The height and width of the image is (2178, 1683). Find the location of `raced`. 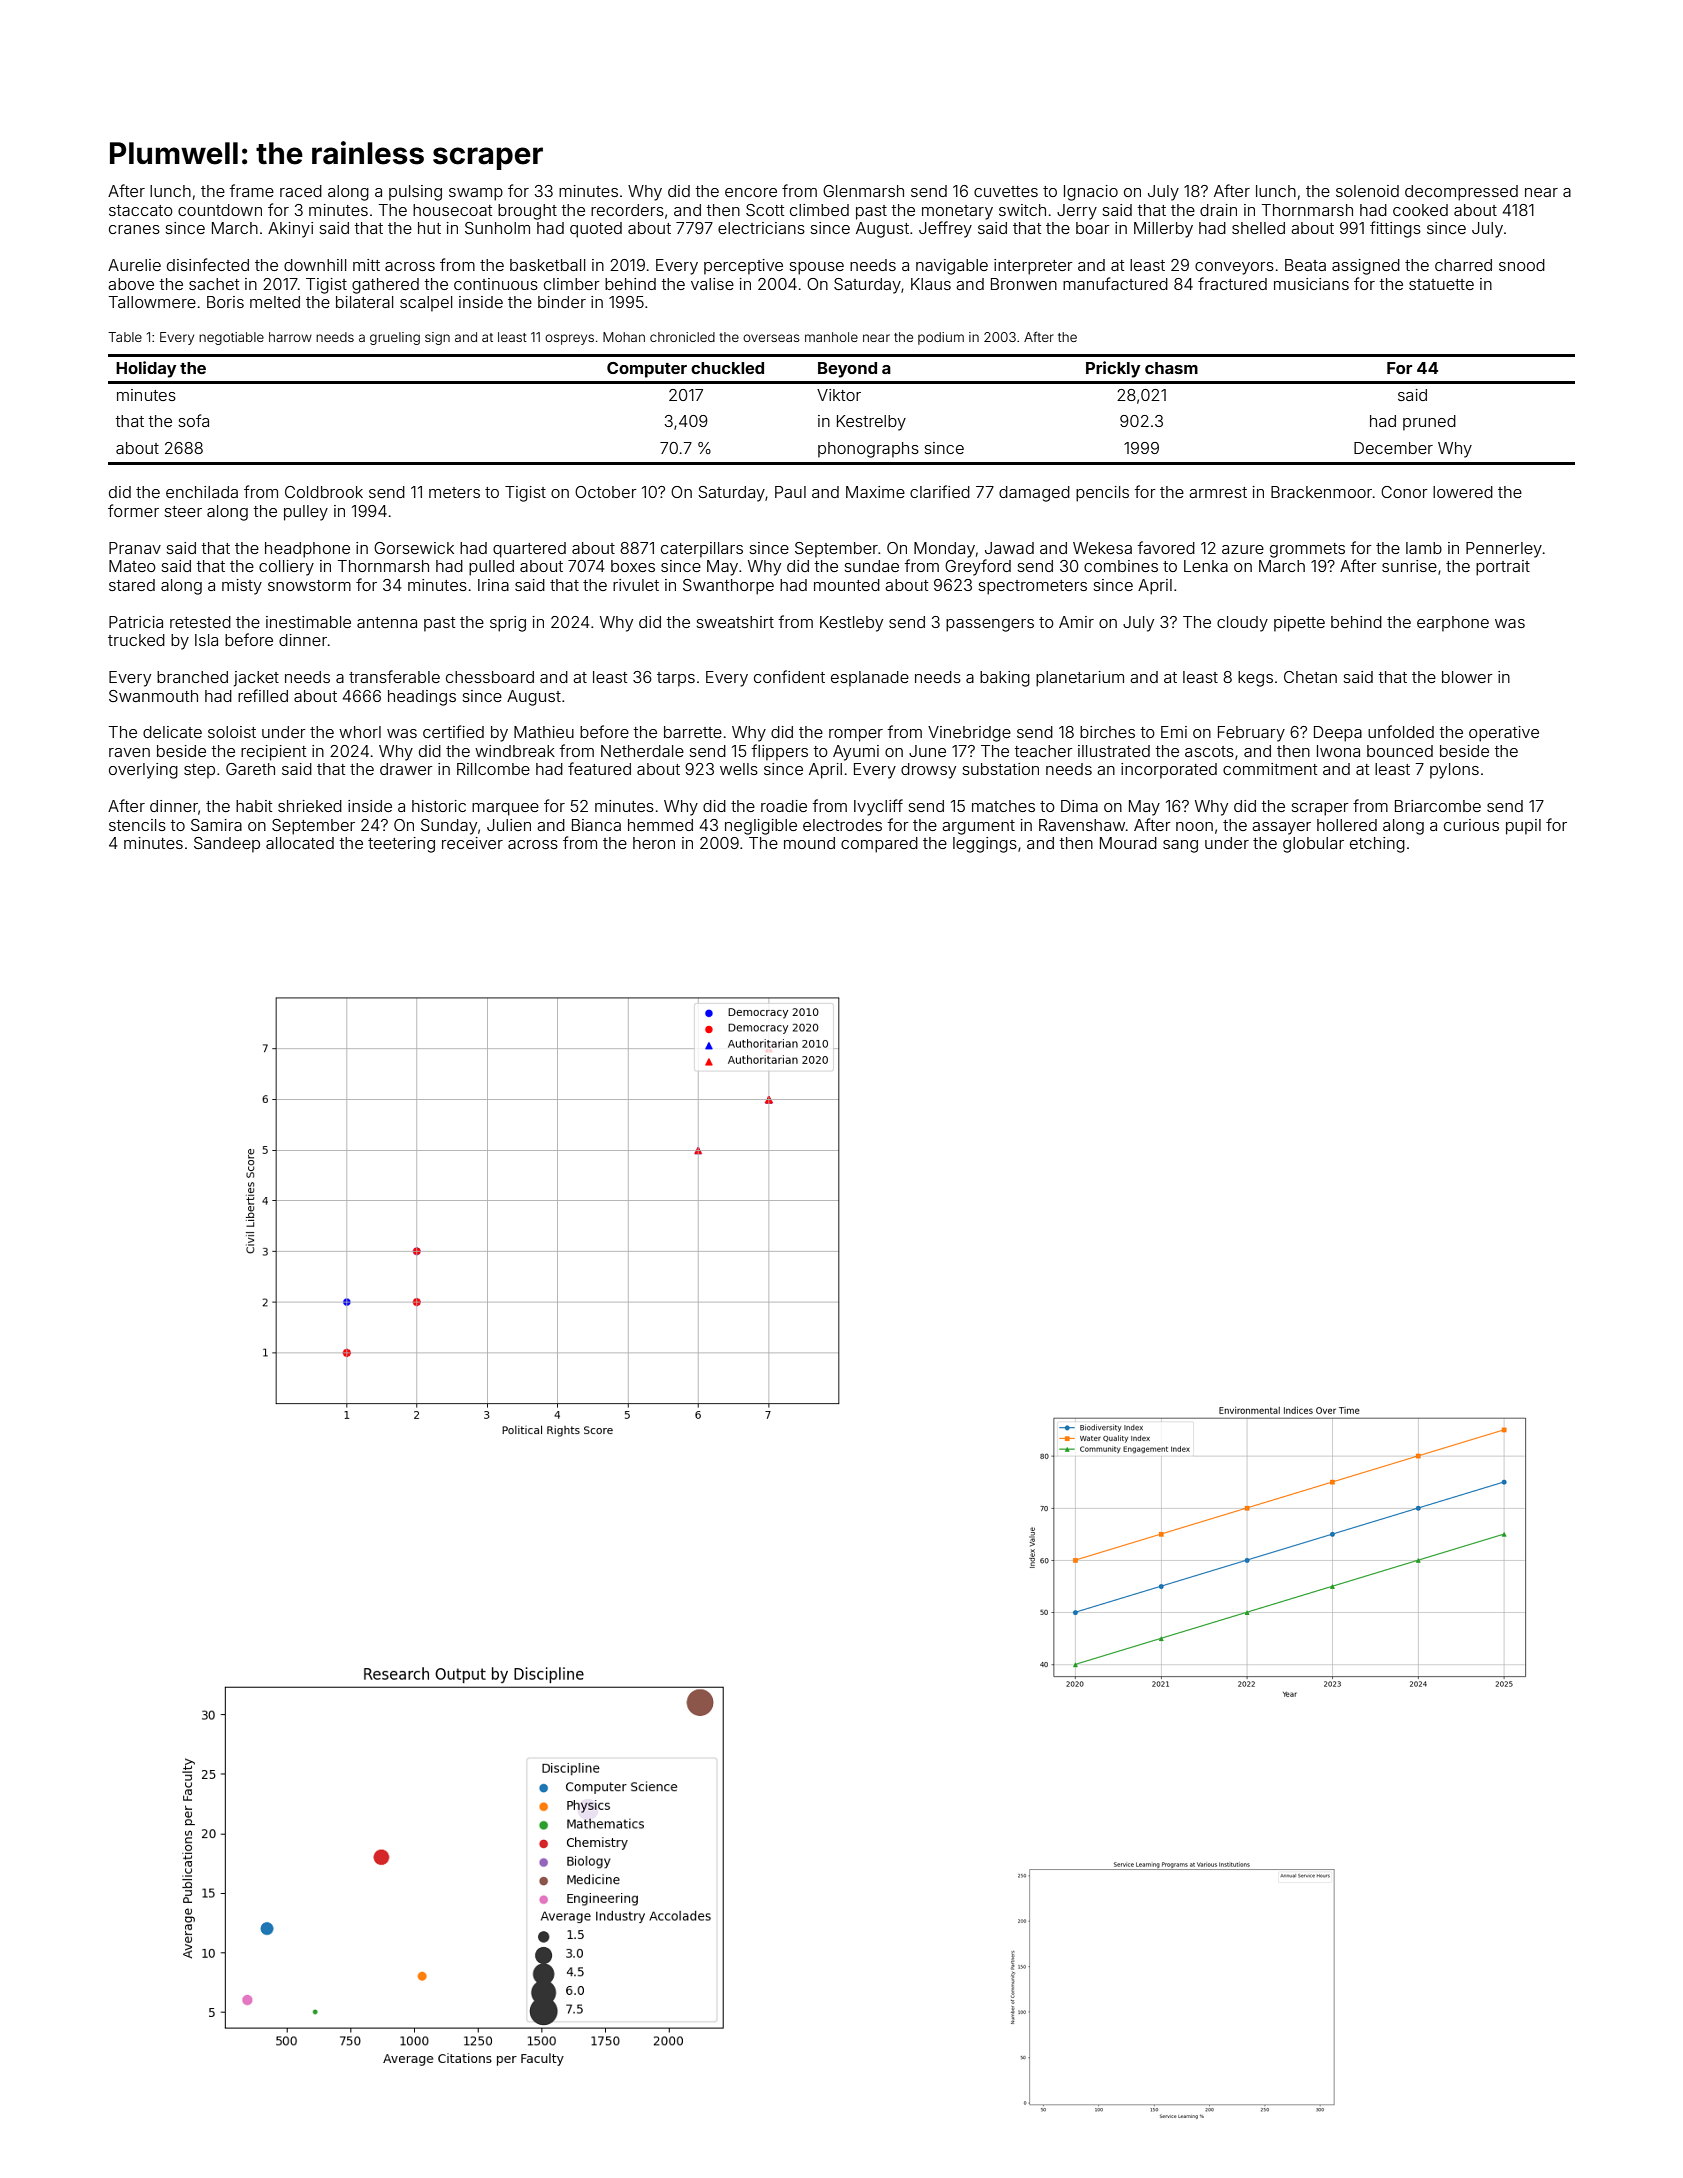

raced is located at coordinates (301, 191).
